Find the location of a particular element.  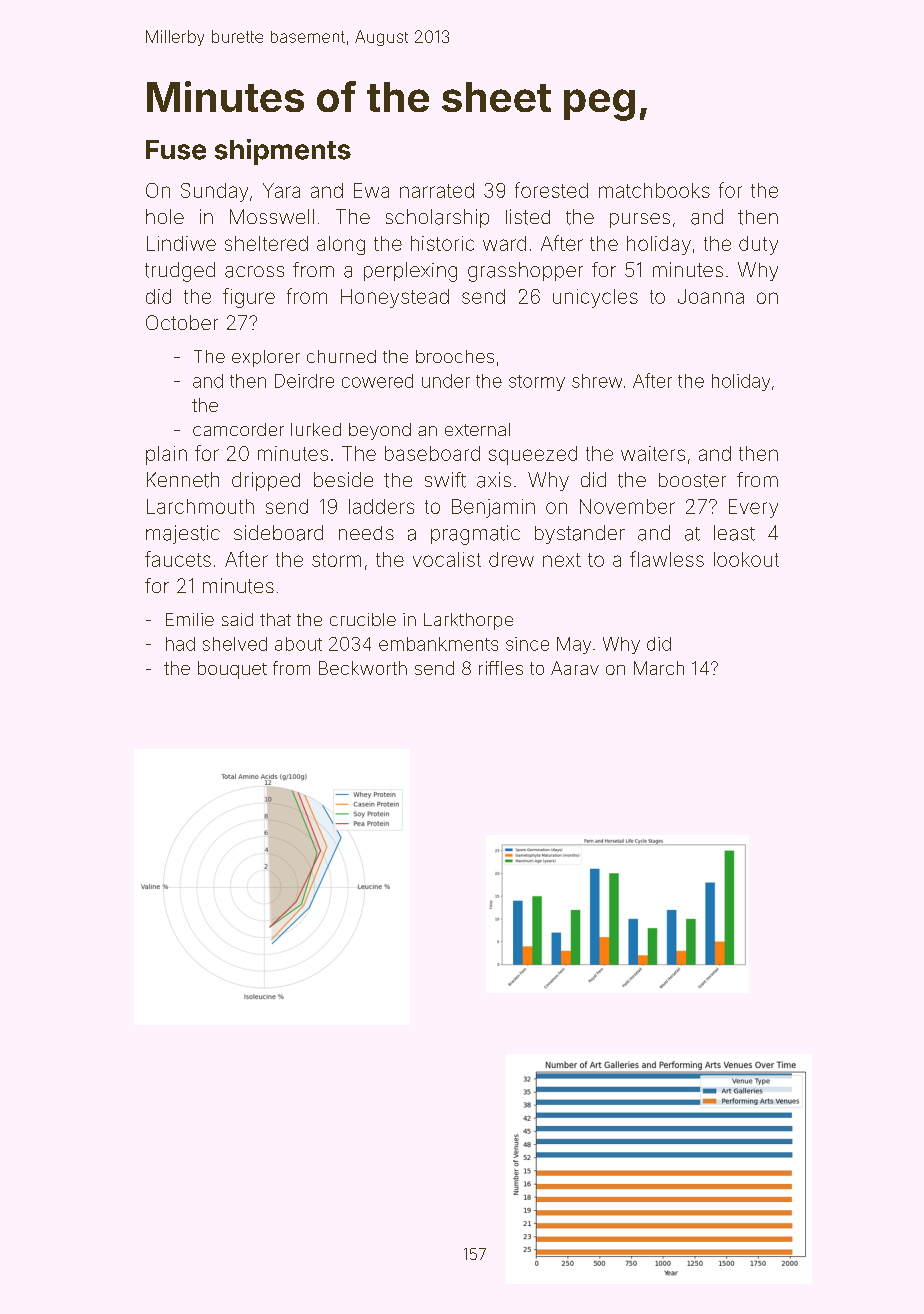

Fuse is located at coordinates (176, 150).
